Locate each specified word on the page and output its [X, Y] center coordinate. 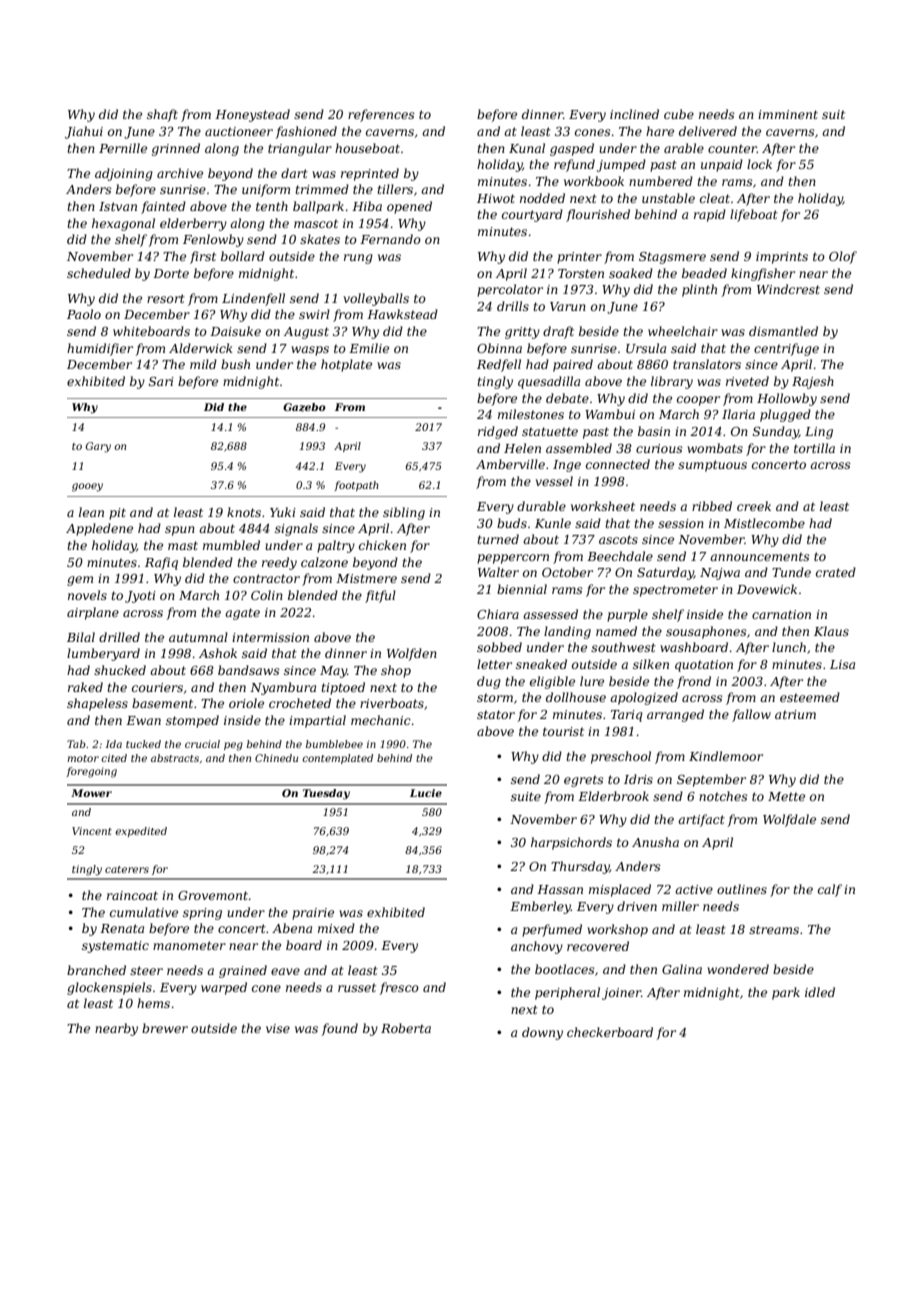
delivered [708, 131]
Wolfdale [789, 820]
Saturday [665, 573]
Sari [161, 381]
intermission [270, 637]
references [381, 115]
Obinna [499, 348]
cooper [698, 401]
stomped [192, 721]
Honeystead [252, 115]
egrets [584, 781]
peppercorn [513, 559]
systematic [115, 947]
